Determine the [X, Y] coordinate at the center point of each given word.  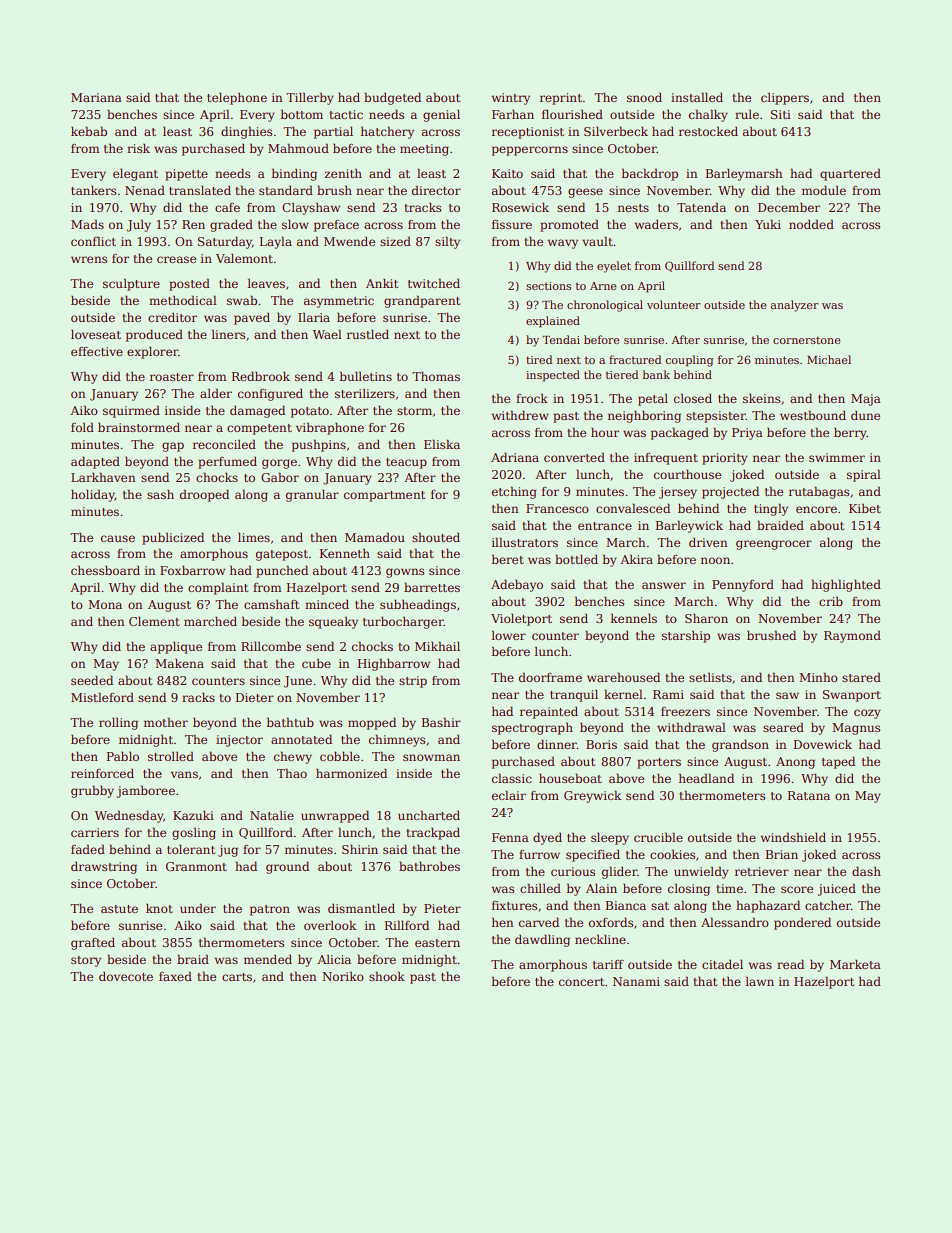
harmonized [351, 773]
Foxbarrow [192, 570]
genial [441, 116]
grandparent [422, 301]
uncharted [429, 815]
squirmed [131, 411]
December [789, 207]
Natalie [272, 815]
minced [327, 604]
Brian [781, 854]
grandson [740, 745]
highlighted [846, 585]
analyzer [794, 306]
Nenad [145, 190]
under [198, 908]
